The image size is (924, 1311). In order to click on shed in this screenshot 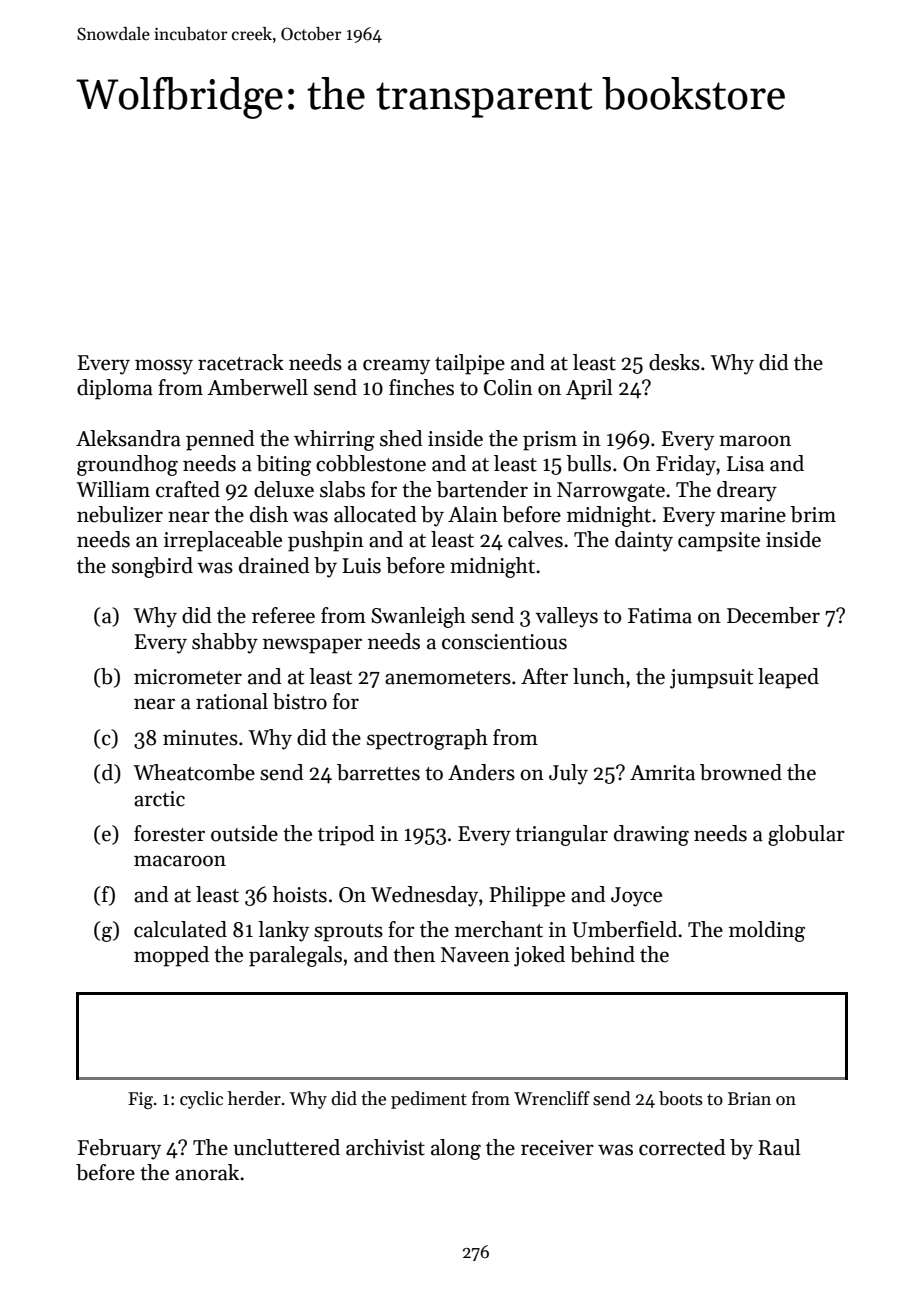, I will do `click(401, 438)`.
